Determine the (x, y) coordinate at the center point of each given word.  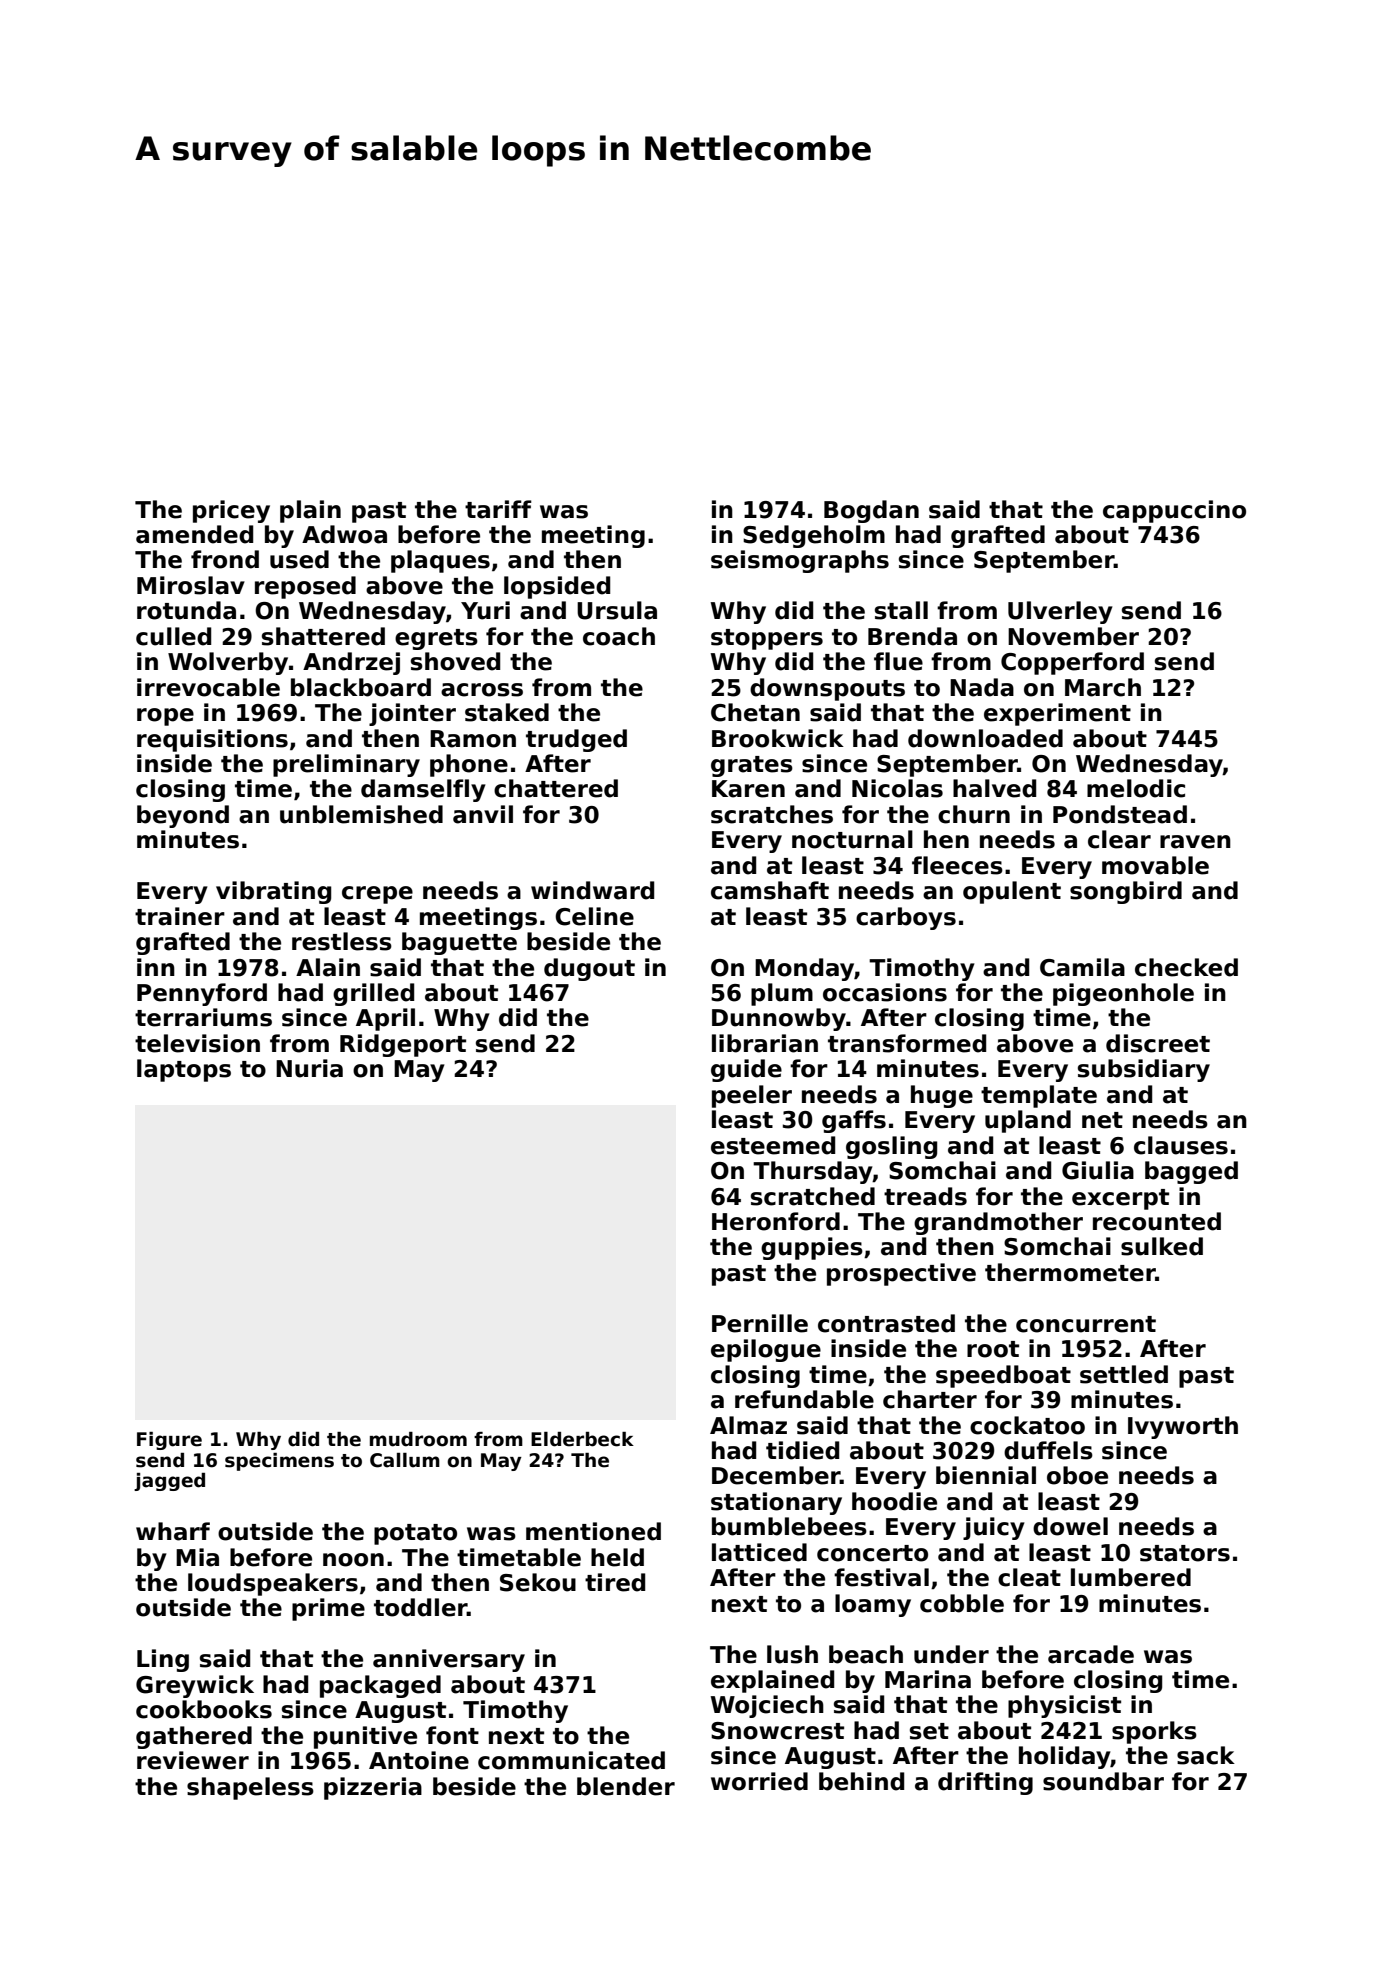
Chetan (755, 712)
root (993, 1349)
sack (1206, 1755)
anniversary (449, 1660)
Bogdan (871, 511)
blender (626, 1786)
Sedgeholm (814, 536)
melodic (1136, 788)
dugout (589, 969)
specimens (279, 1462)
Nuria (309, 1068)
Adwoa (344, 534)
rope (165, 717)
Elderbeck (582, 1439)
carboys (906, 918)
